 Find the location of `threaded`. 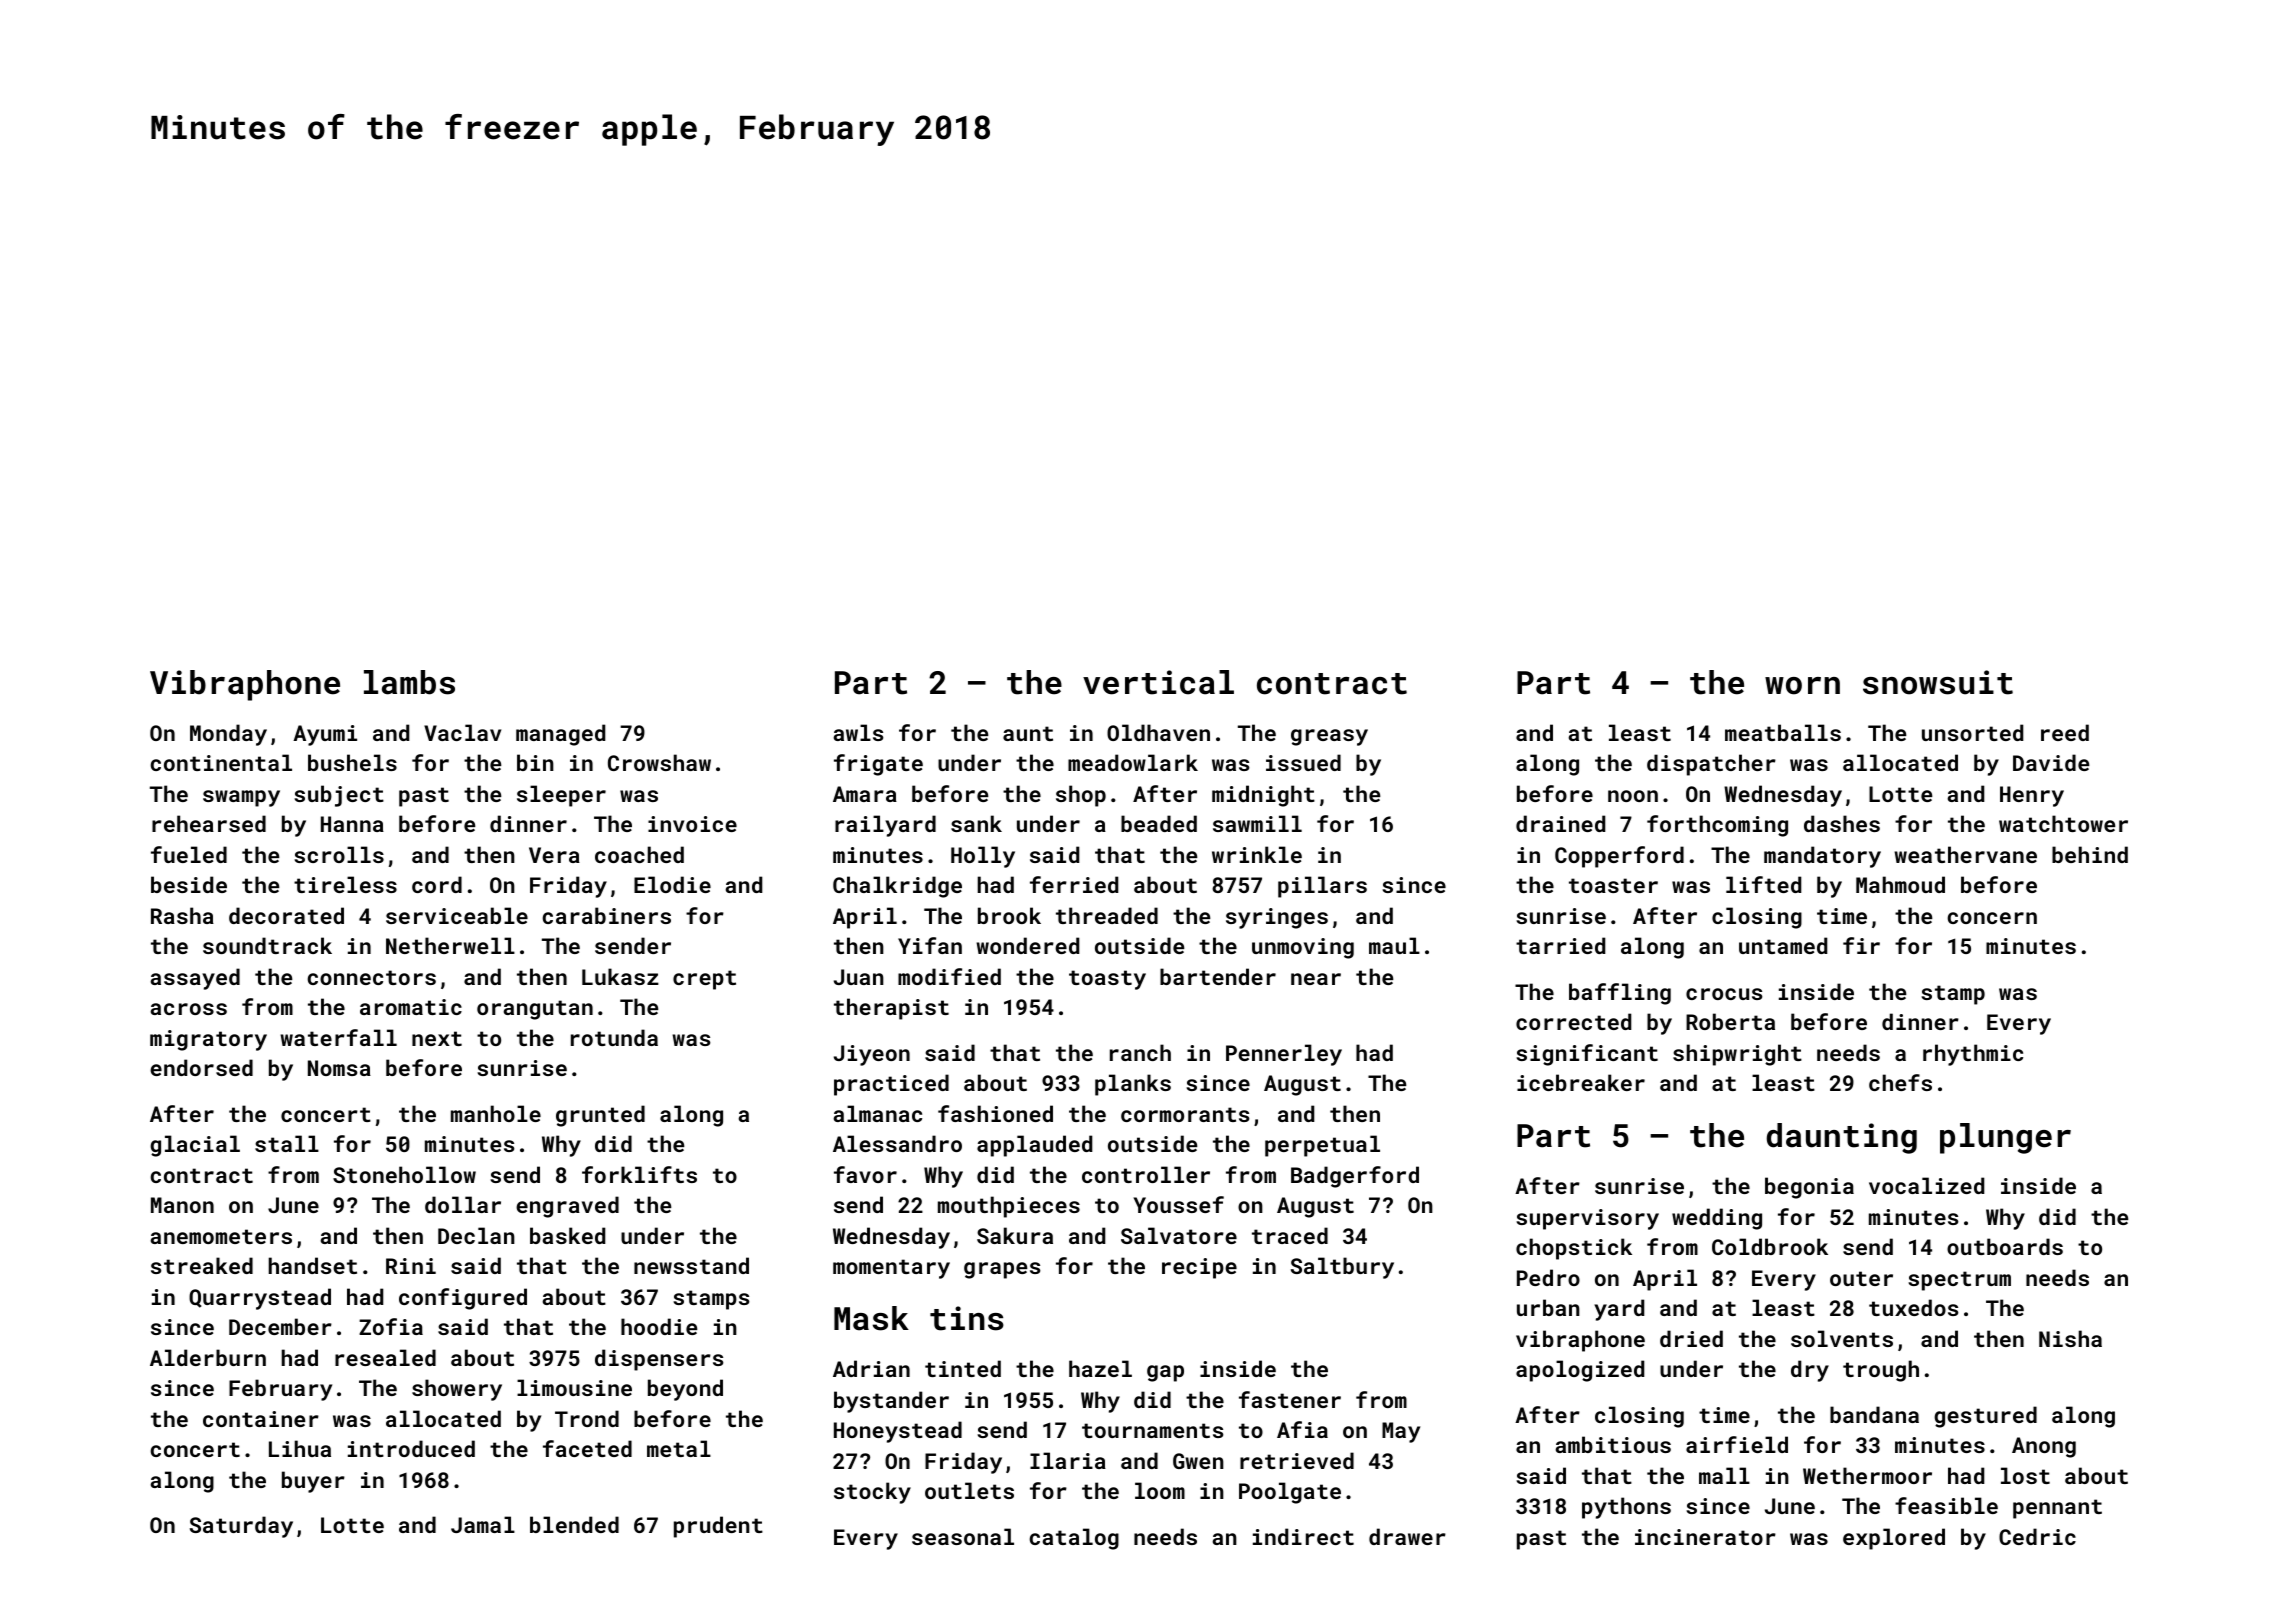

threaded is located at coordinates (1107, 915).
